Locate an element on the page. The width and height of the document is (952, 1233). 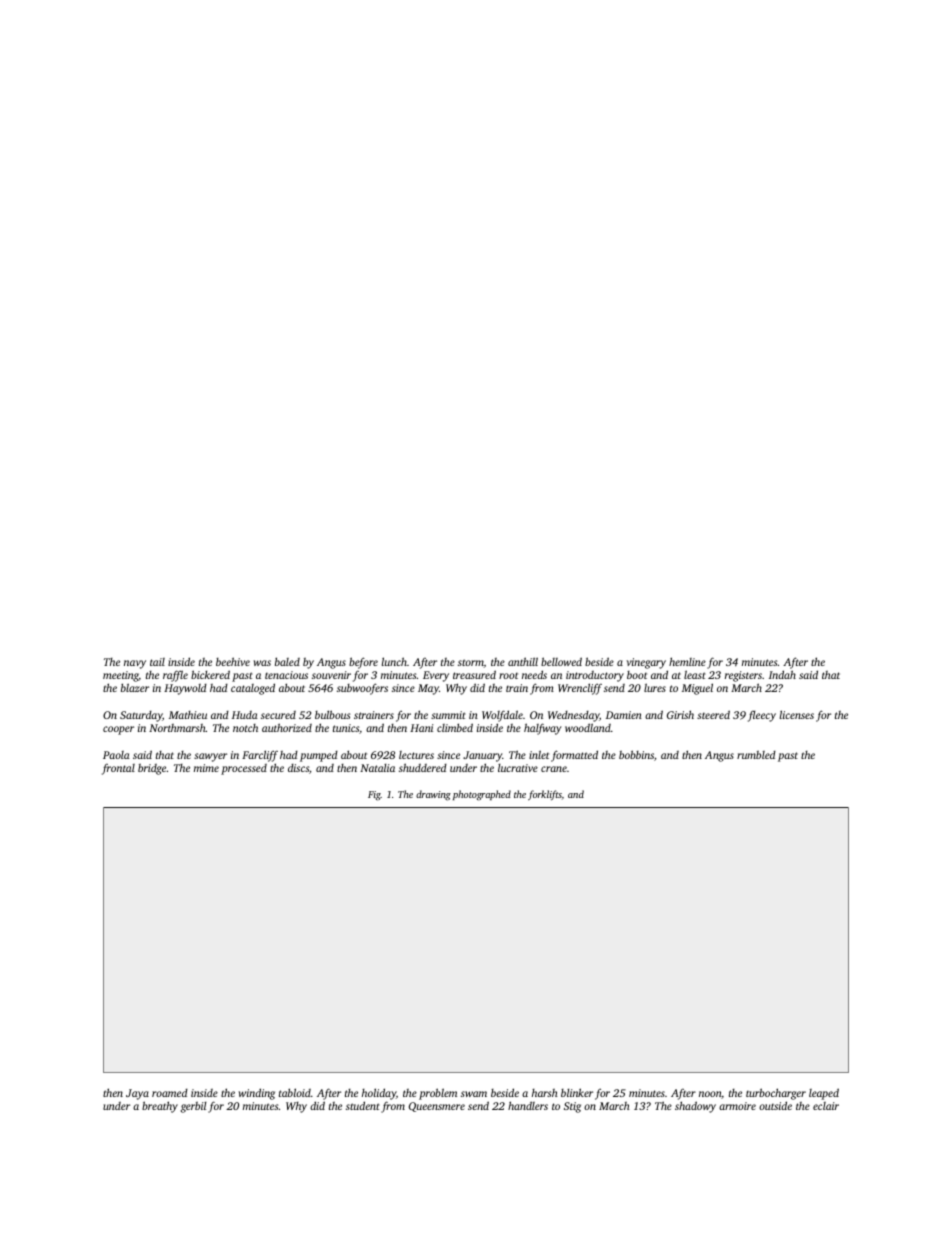
Indah is located at coordinates (782, 674).
